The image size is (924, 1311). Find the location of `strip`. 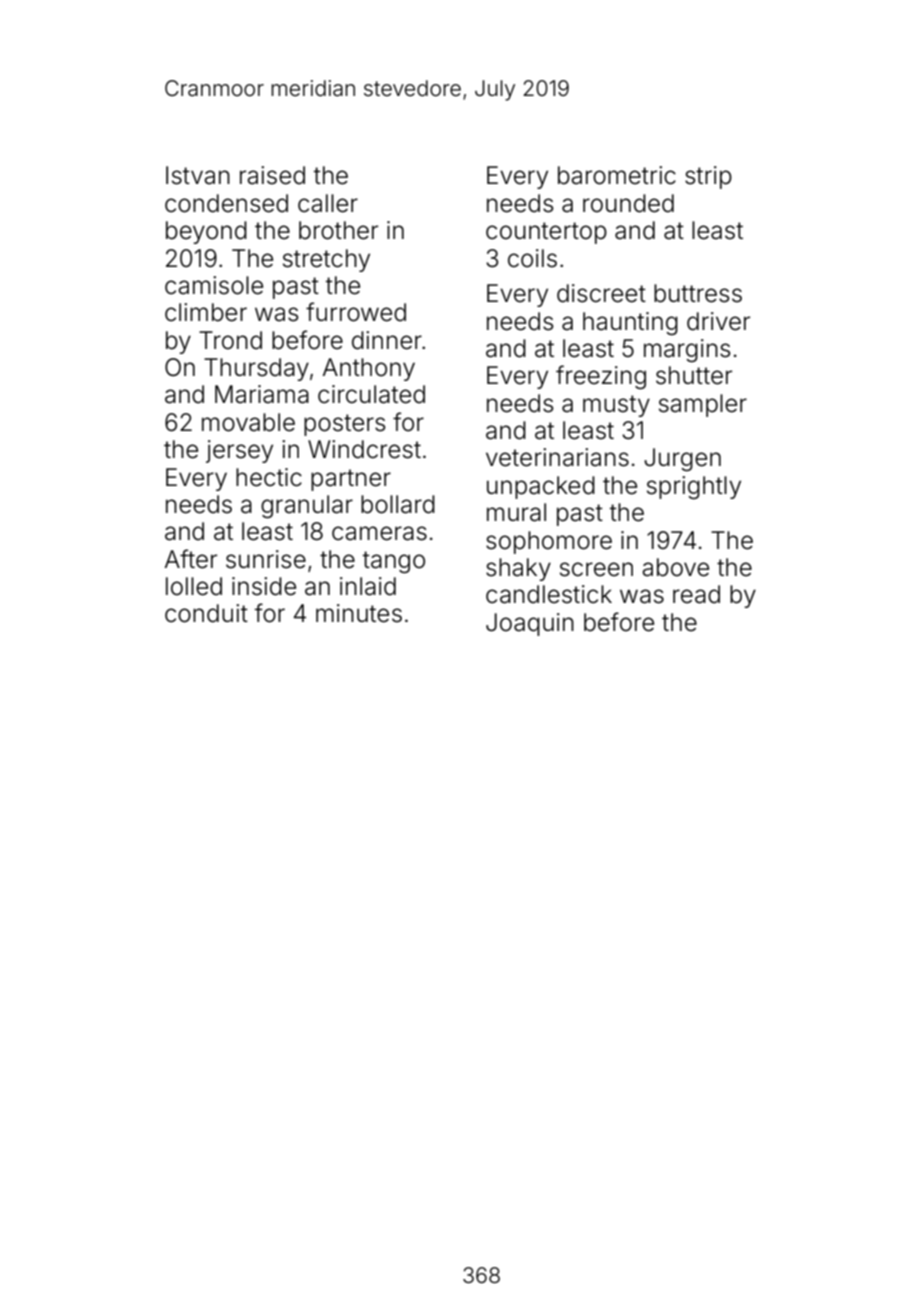

strip is located at coordinates (708, 177).
